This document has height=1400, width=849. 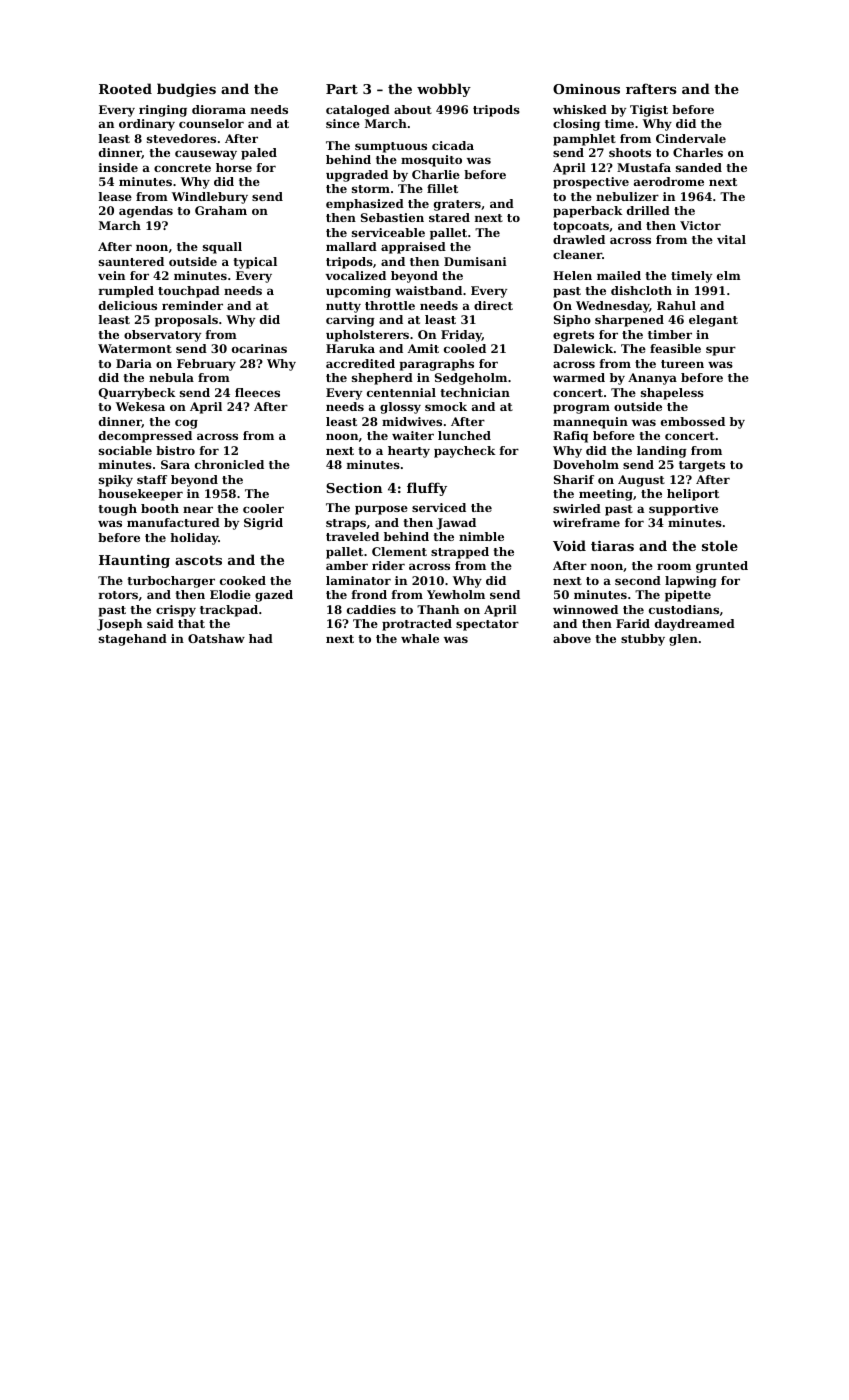 I want to click on heliport, so click(x=693, y=495).
